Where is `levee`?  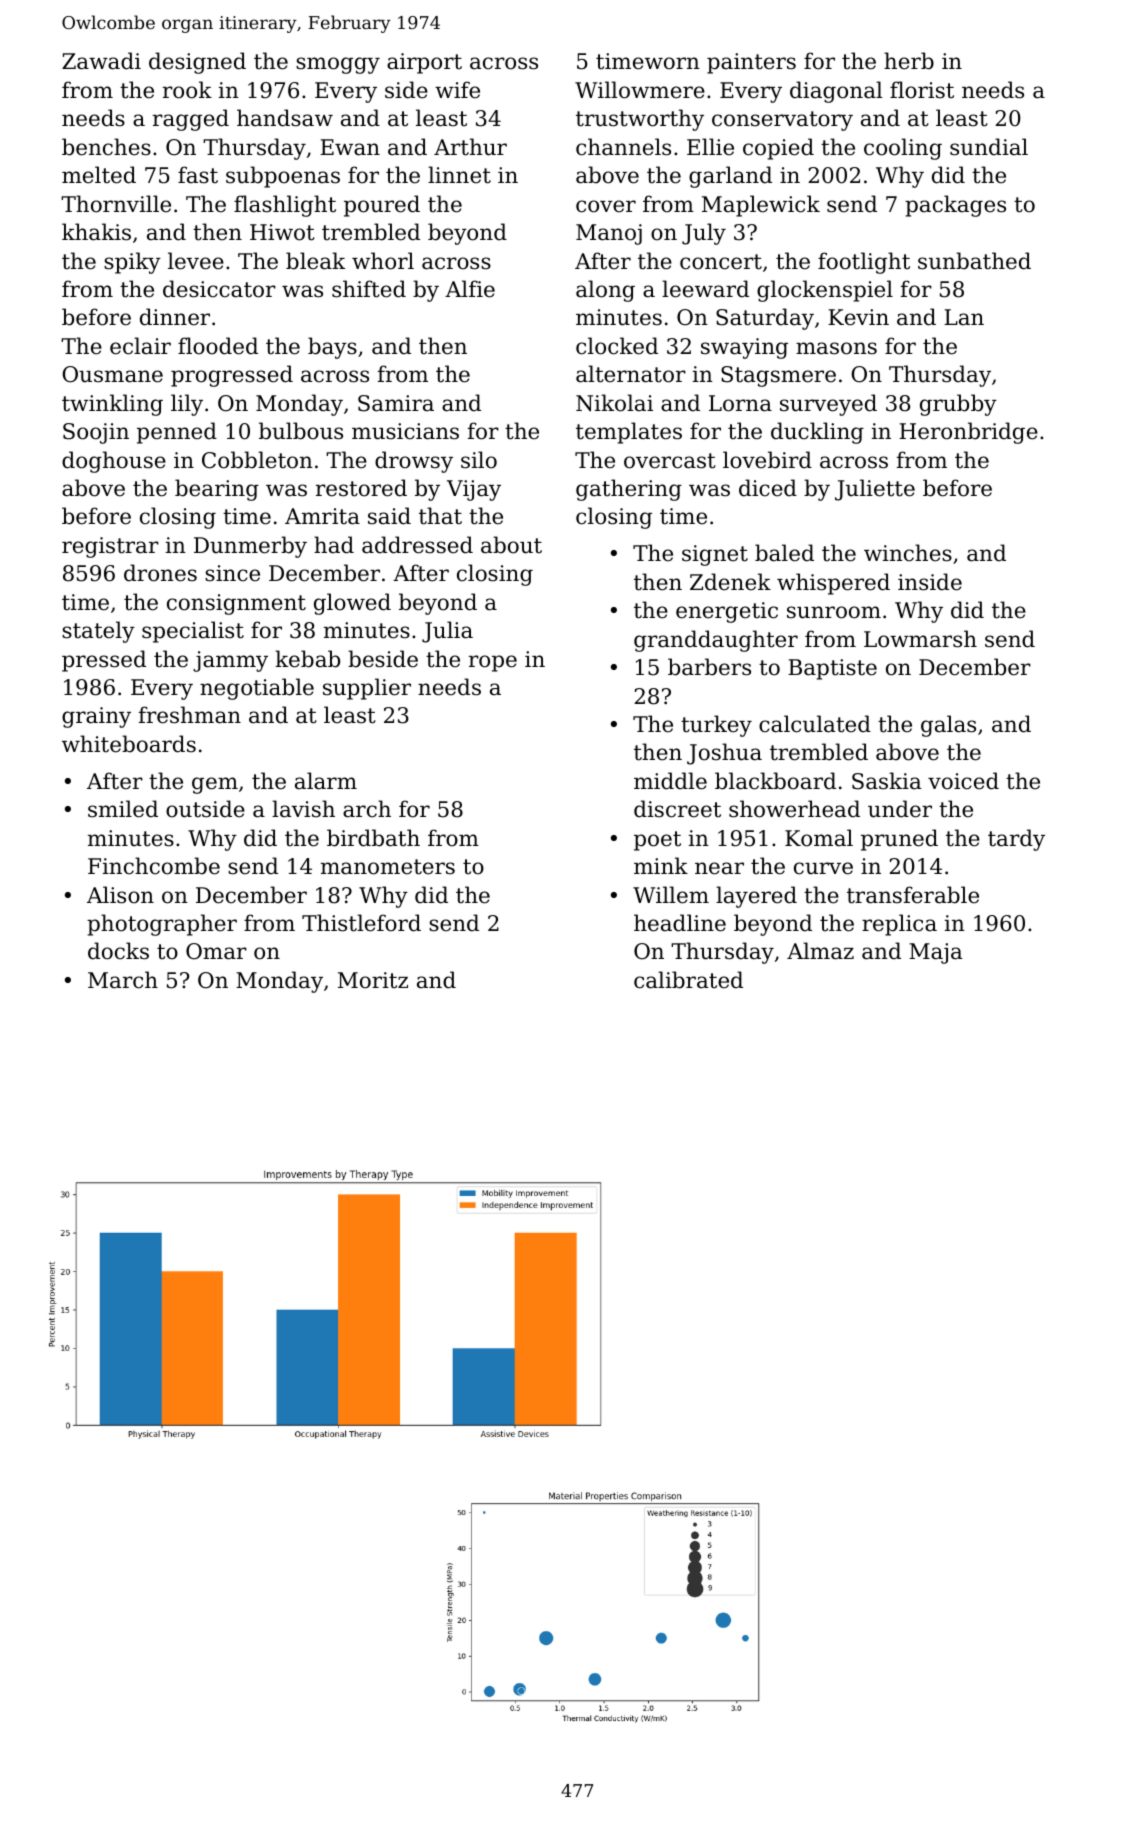 levee is located at coordinates (196, 261).
